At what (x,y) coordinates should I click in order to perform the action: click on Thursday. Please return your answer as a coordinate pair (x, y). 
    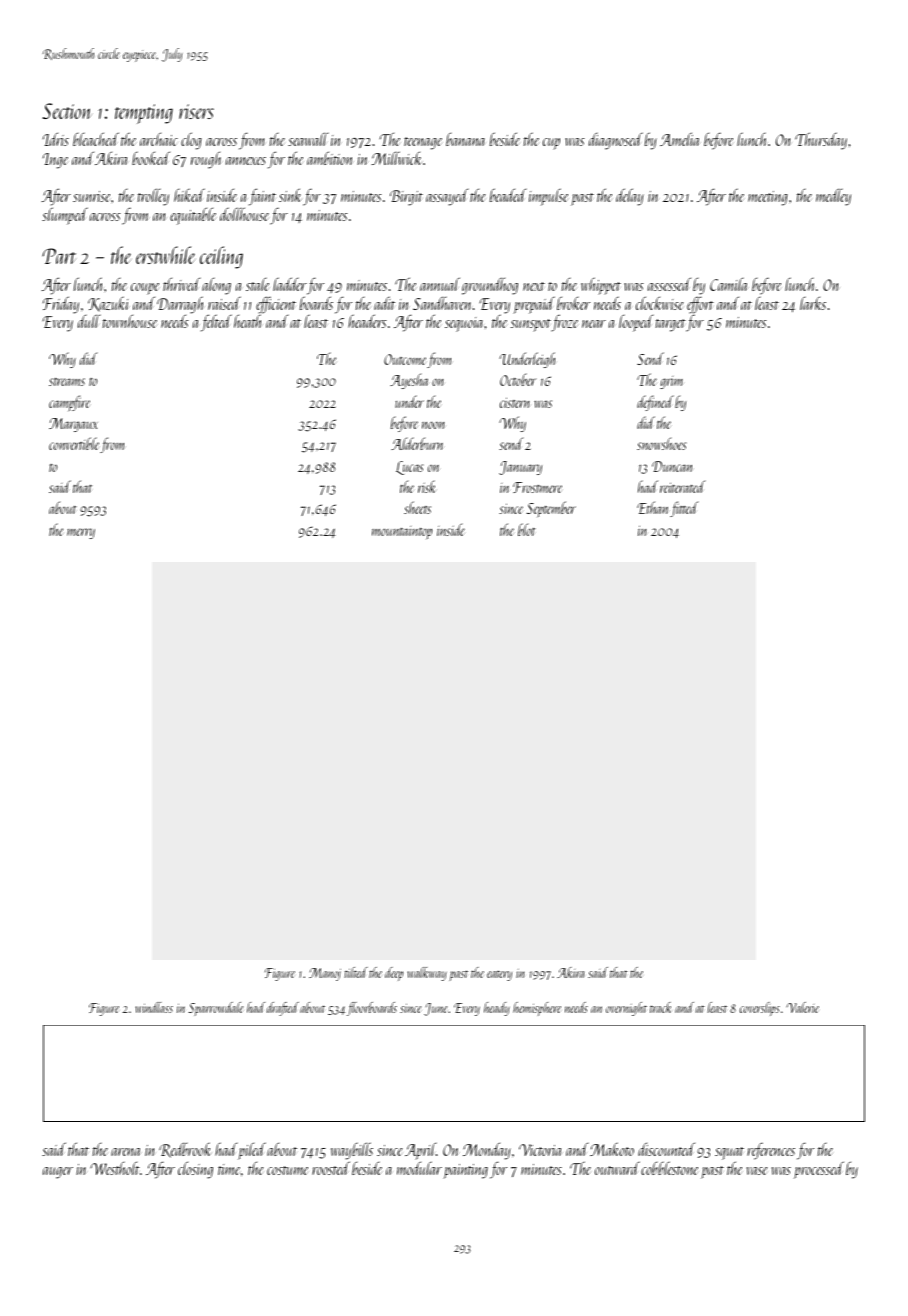
    Looking at the image, I should click on (821, 141).
